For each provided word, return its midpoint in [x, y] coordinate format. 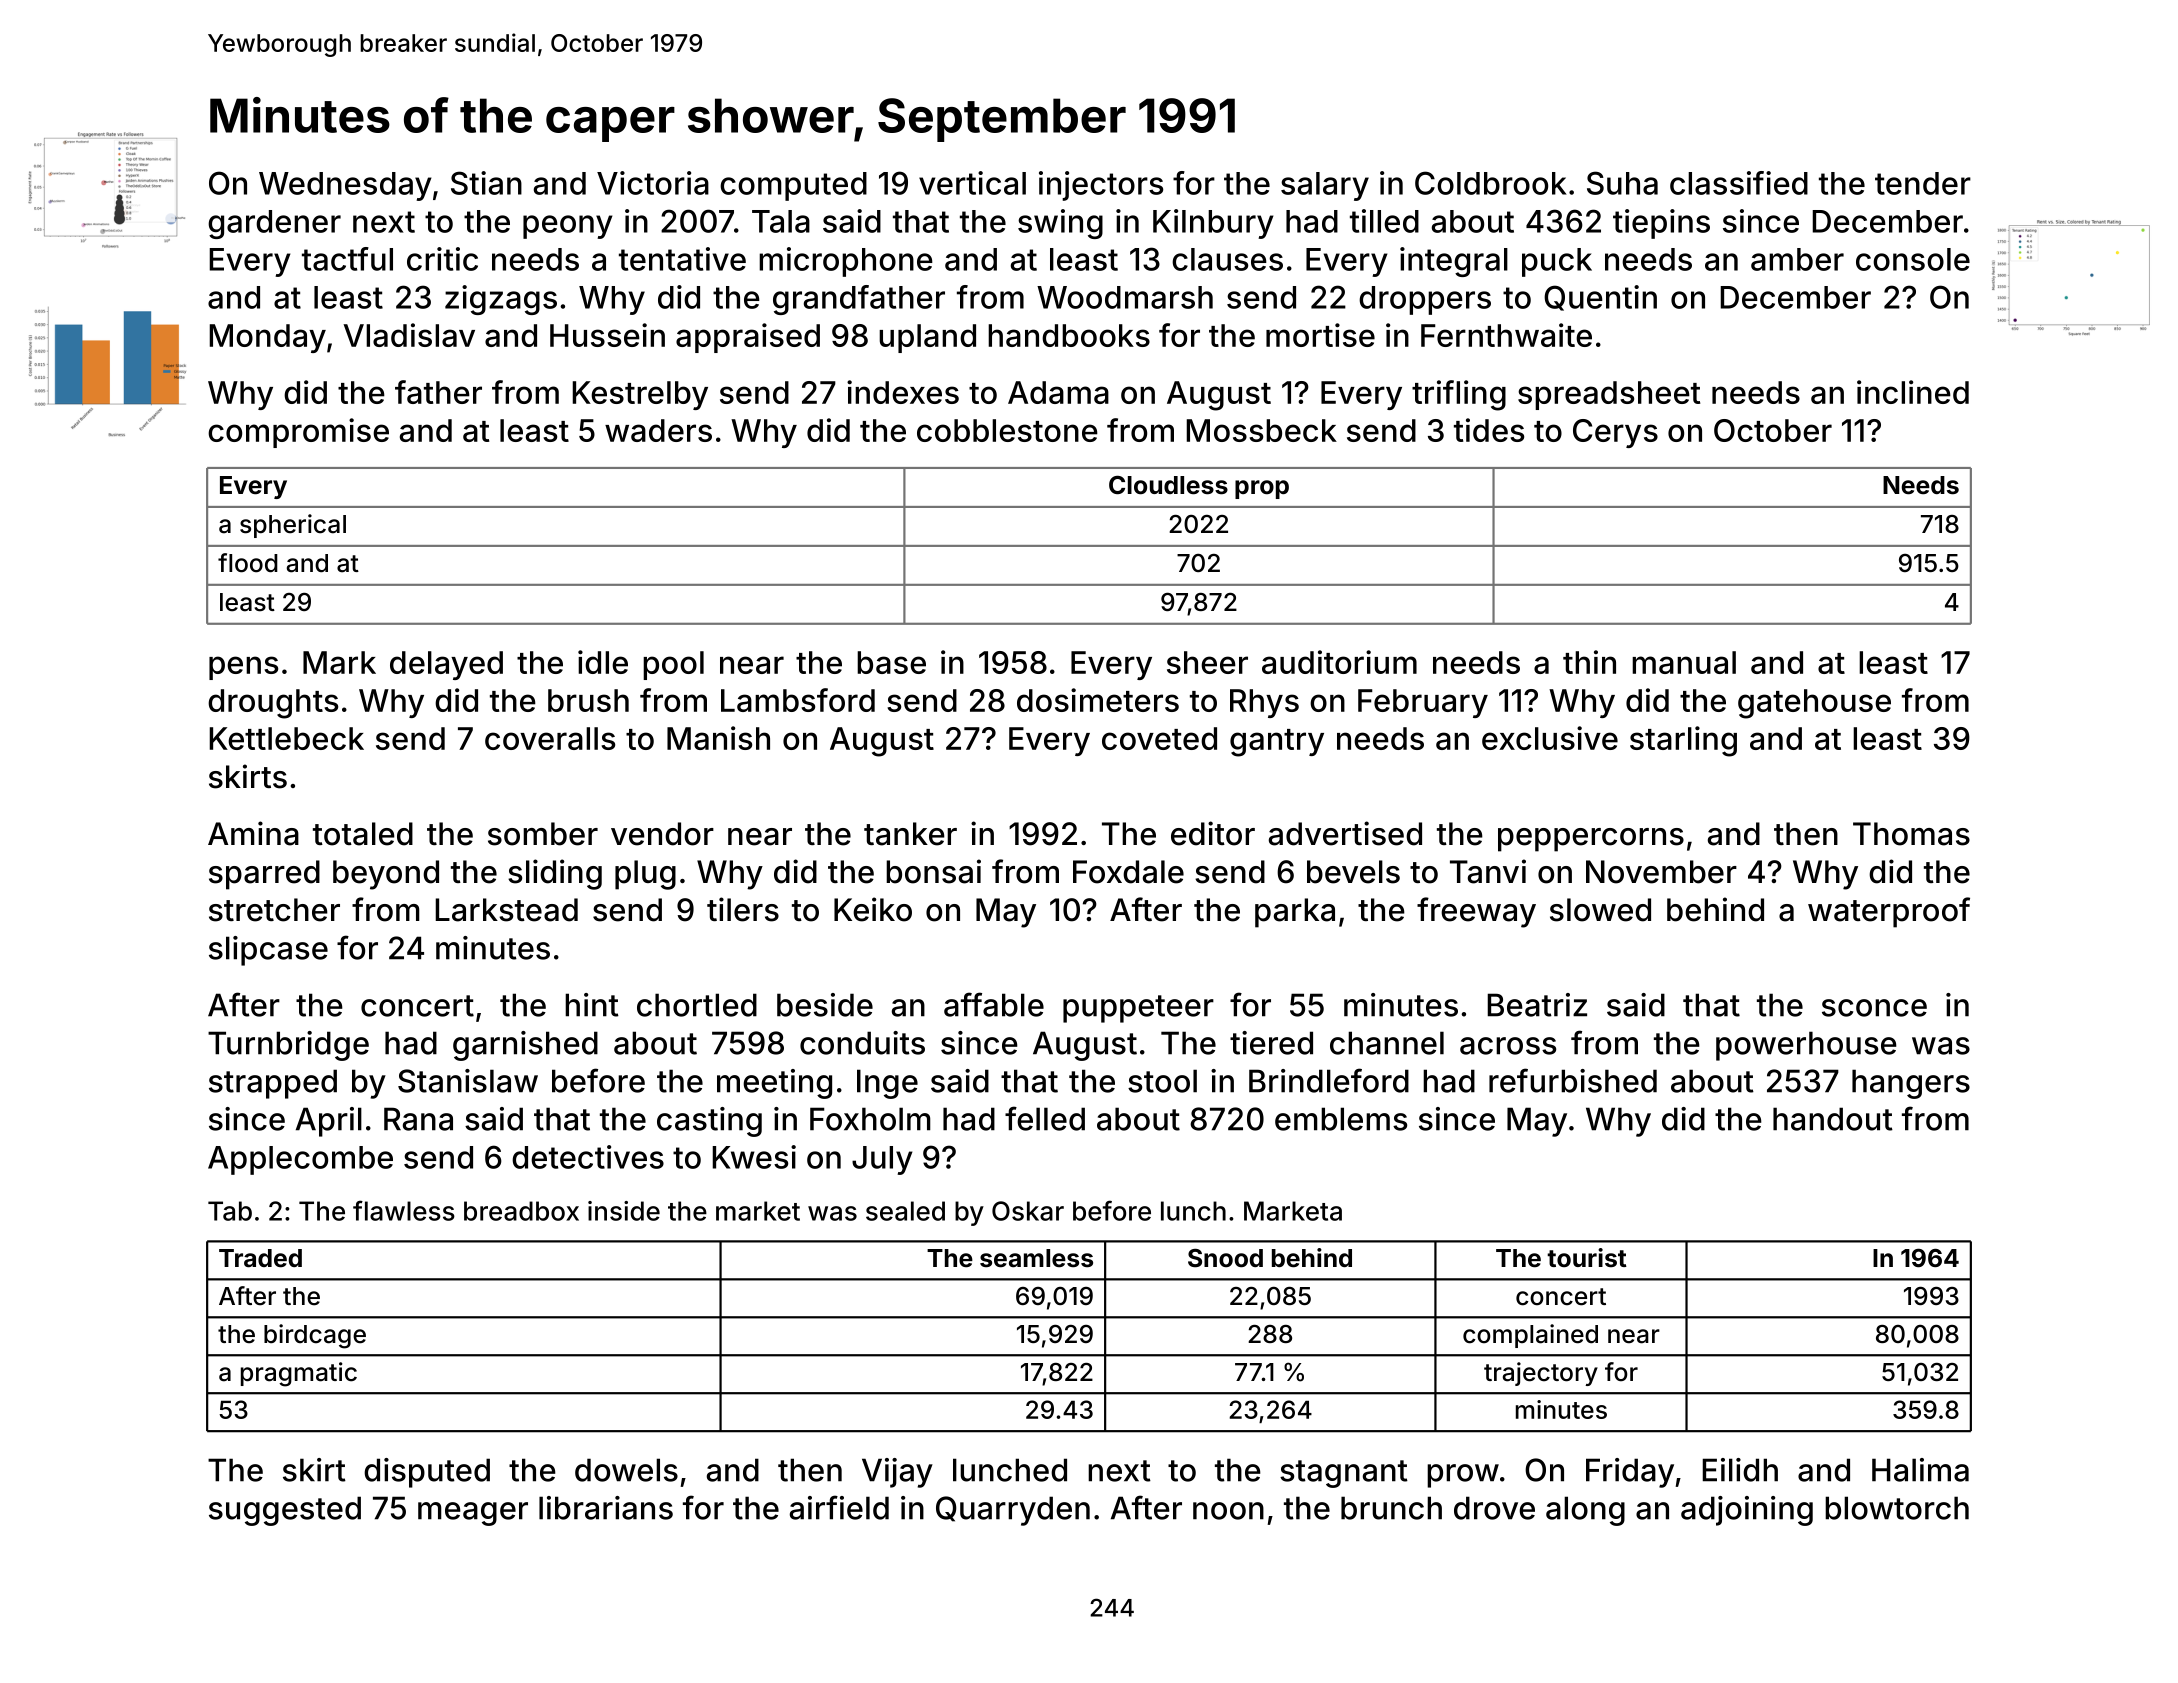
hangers [1911, 1084]
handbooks [1069, 335]
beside [825, 1005]
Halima [1920, 1470]
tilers [743, 909]
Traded [260, 1258]
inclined [1913, 392]
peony [568, 227]
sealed [905, 1211]
